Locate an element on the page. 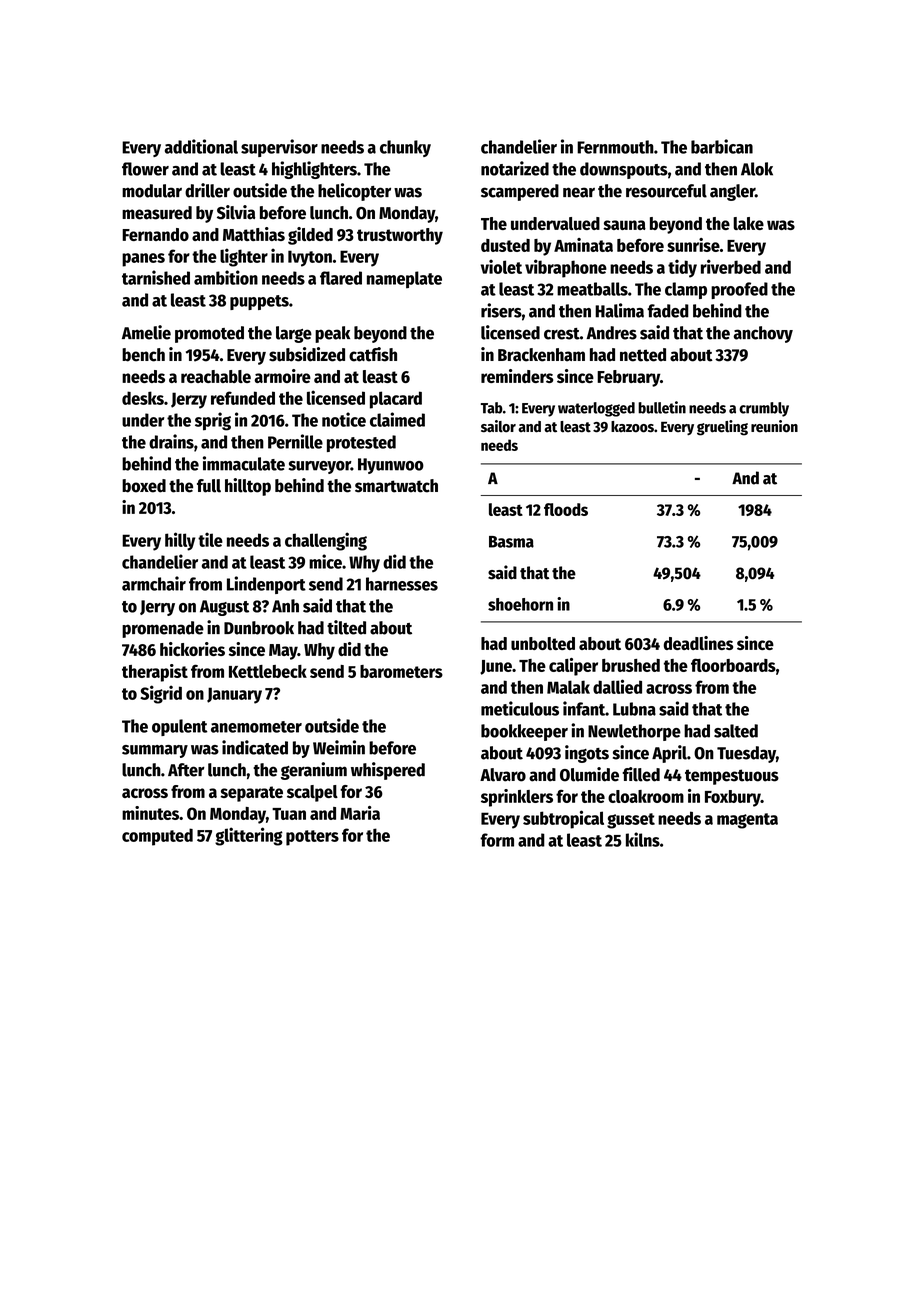 This image has height=1311, width=924. salted is located at coordinates (736, 731).
